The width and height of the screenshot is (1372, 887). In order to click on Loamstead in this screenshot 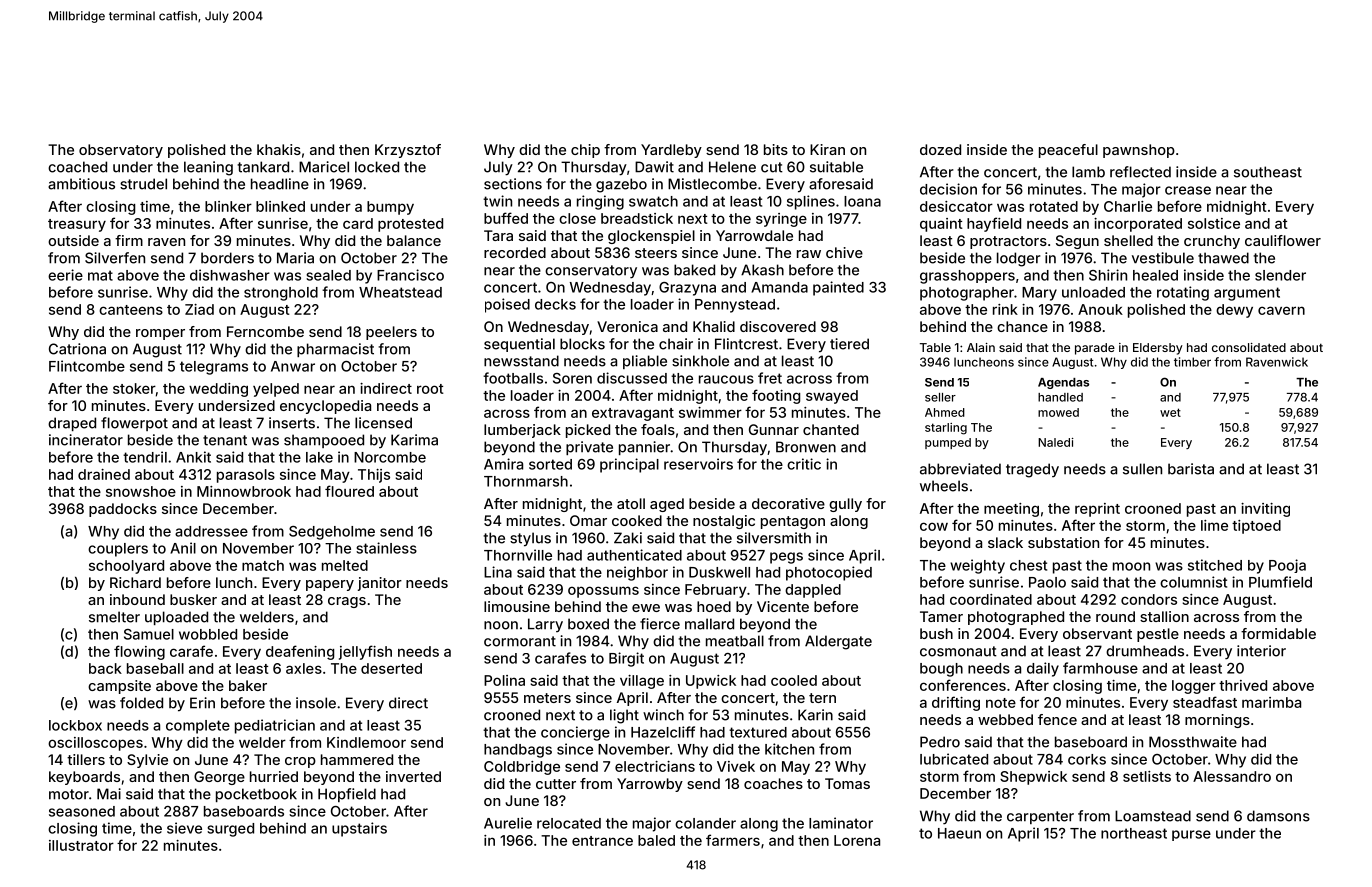, I will do `click(1153, 816)`.
